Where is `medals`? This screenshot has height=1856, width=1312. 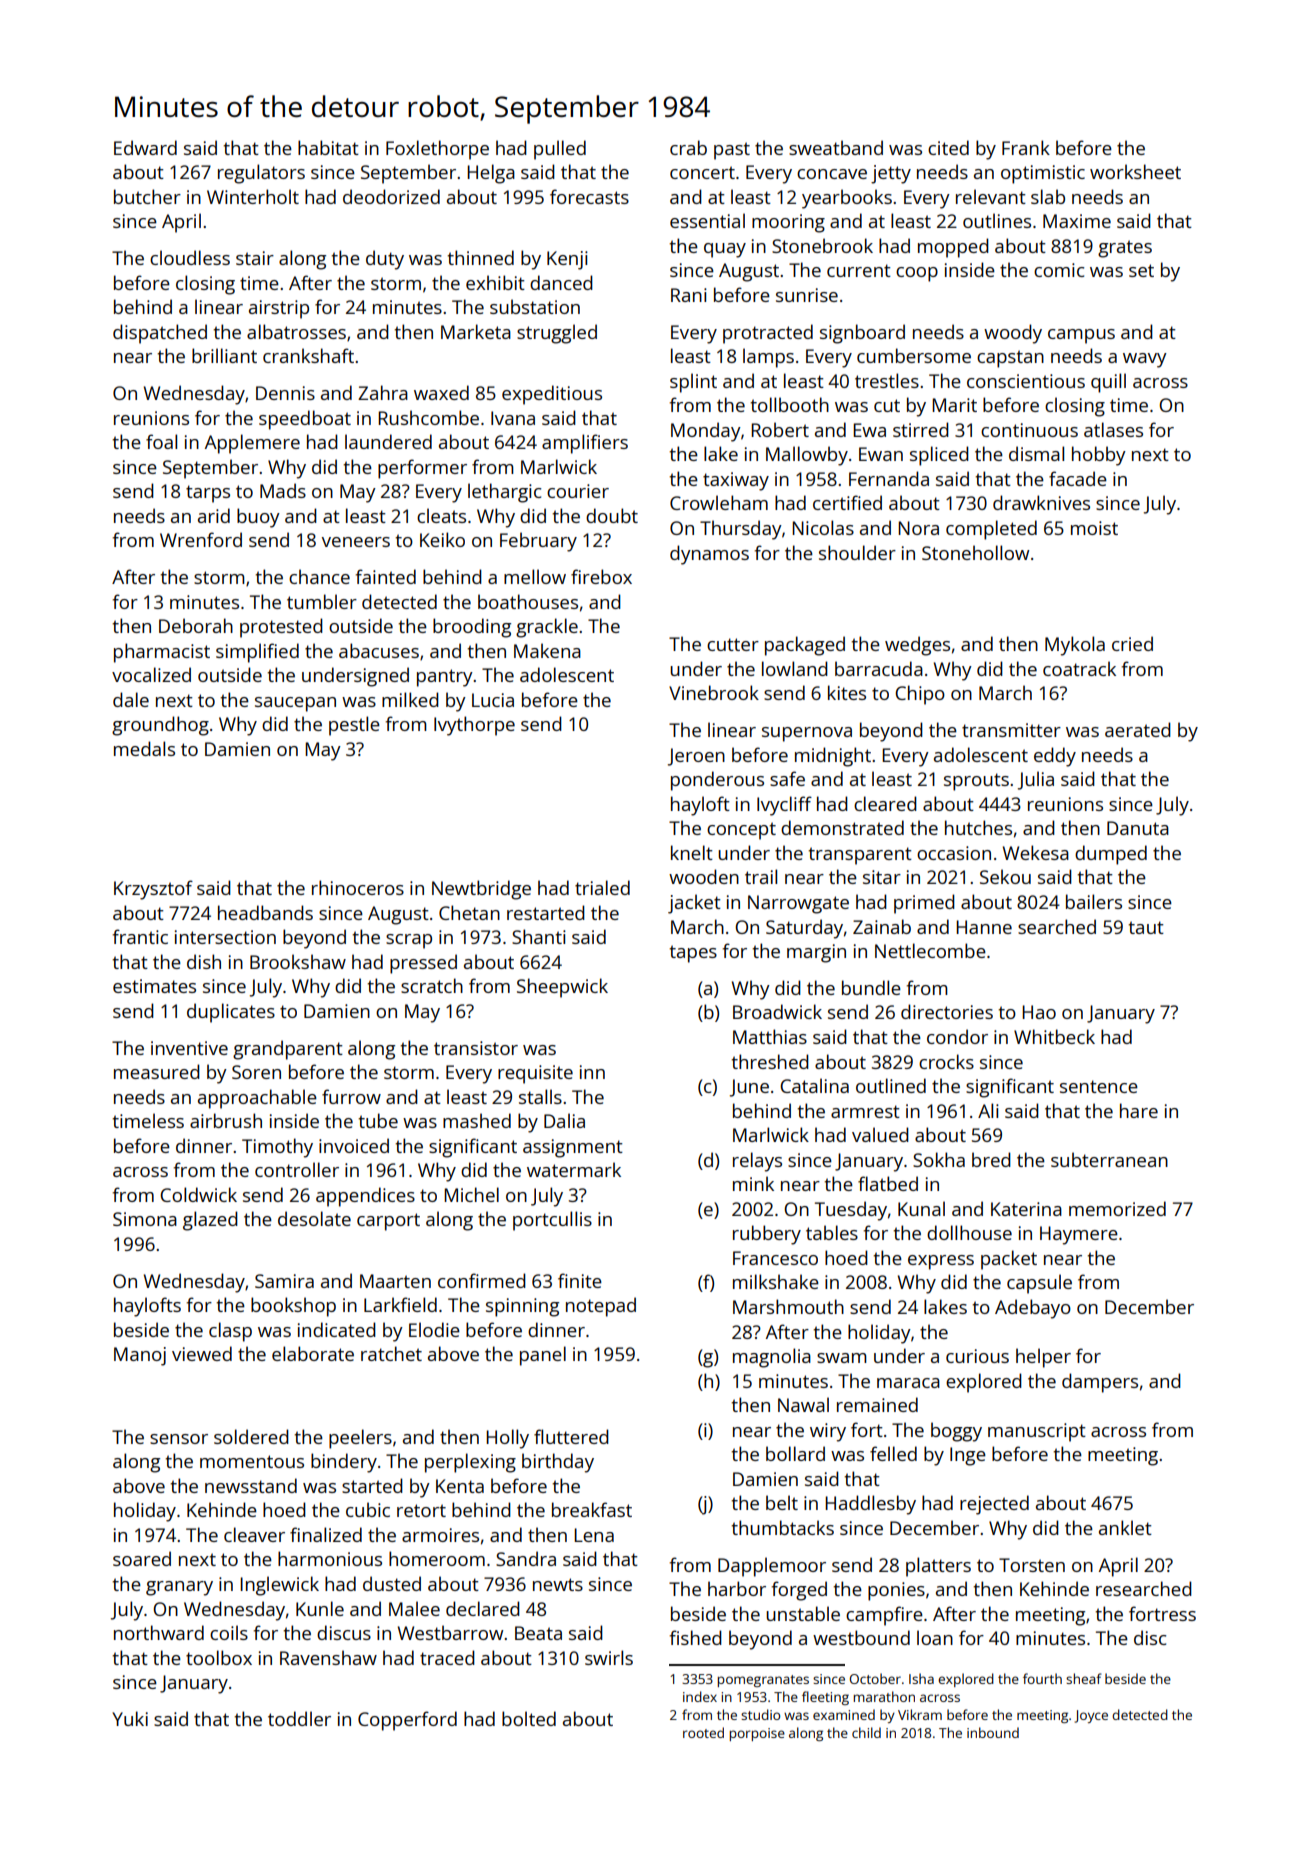 medals is located at coordinates (144, 748).
